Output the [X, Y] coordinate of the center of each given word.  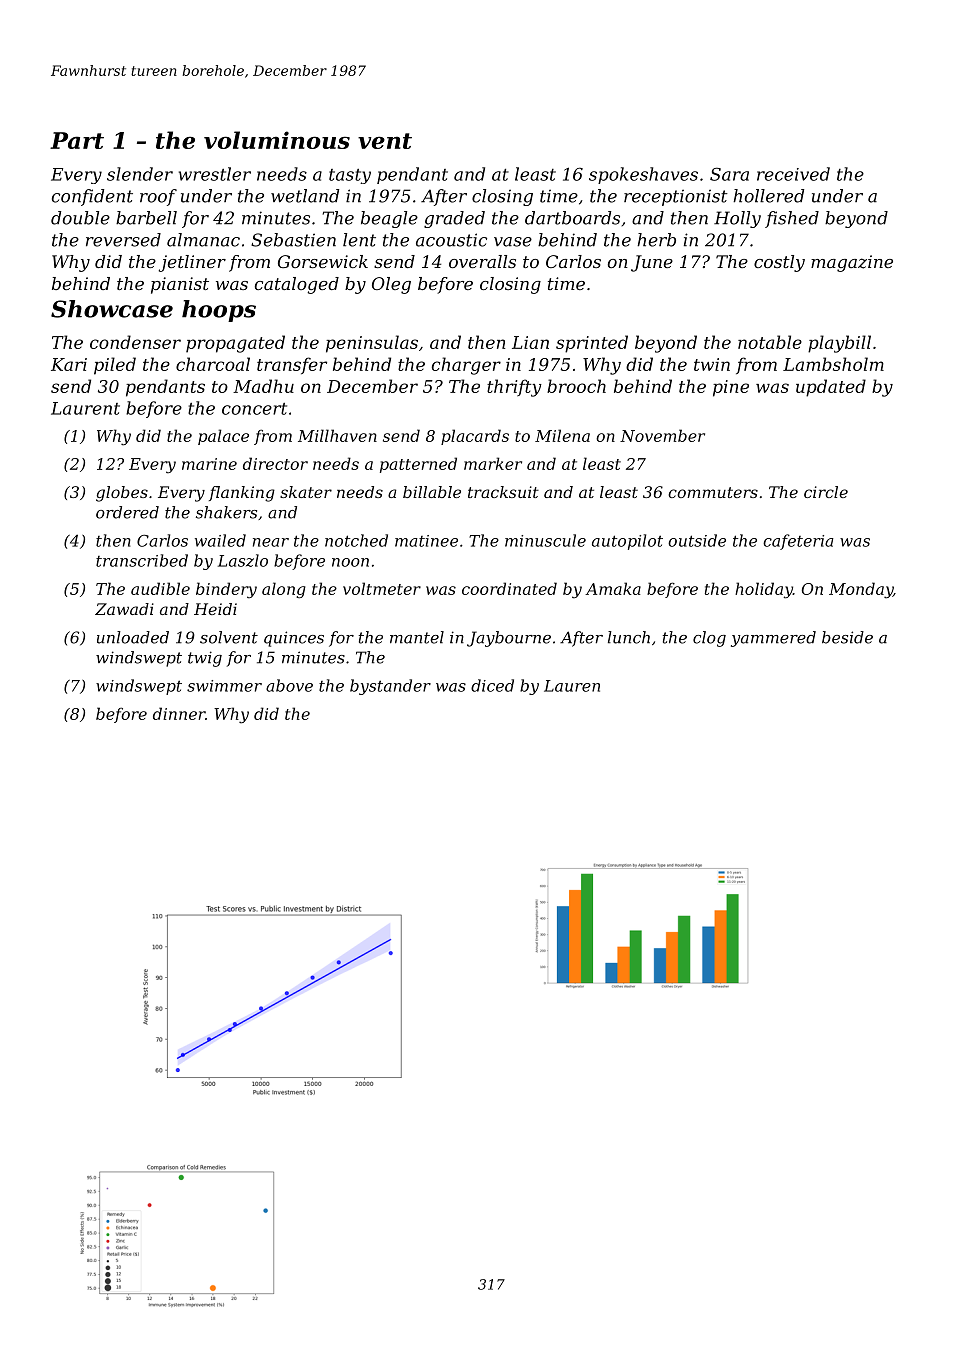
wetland [305, 196]
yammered [773, 639]
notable [770, 342]
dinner [179, 713]
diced [492, 685]
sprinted [592, 344]
